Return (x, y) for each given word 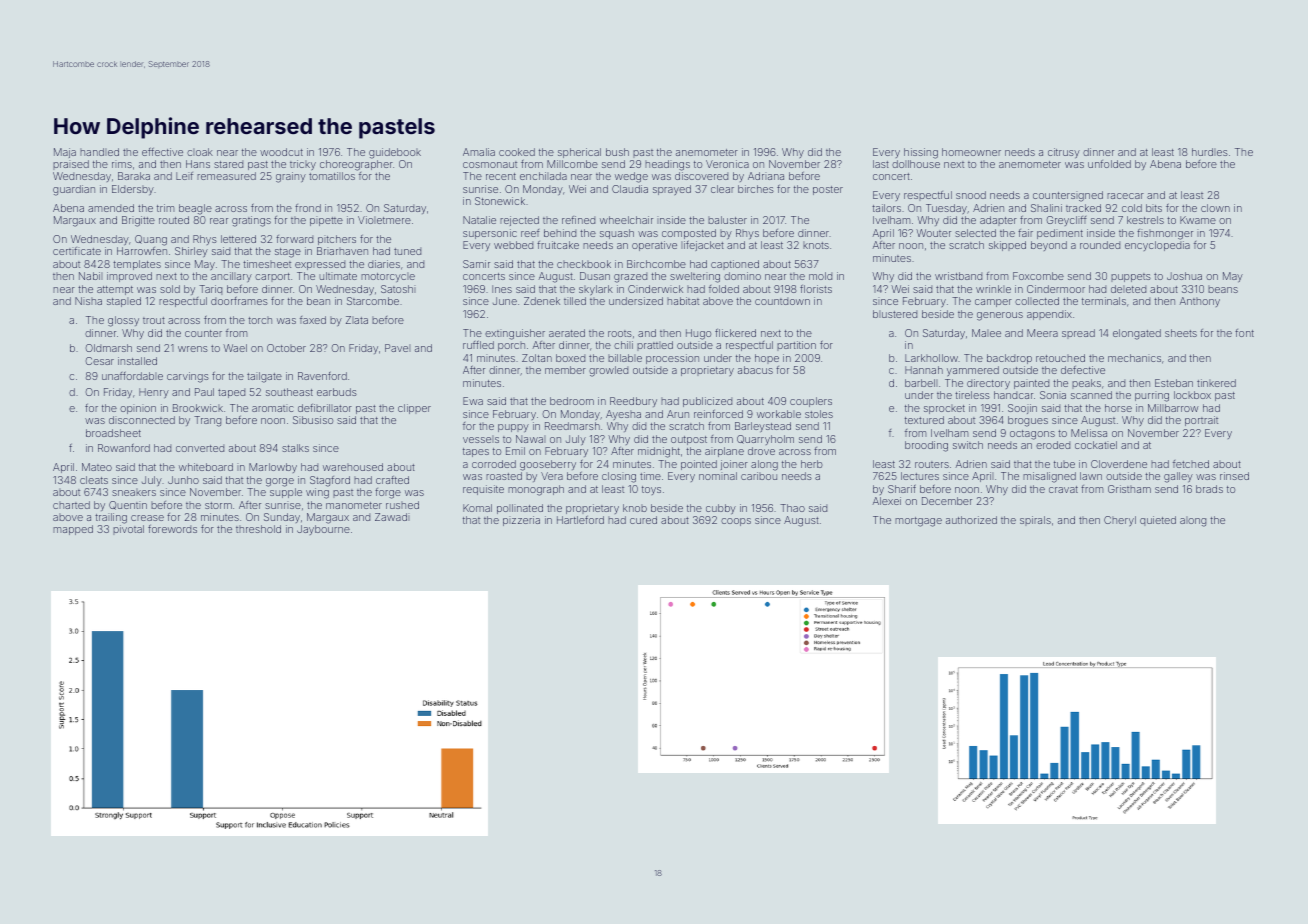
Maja (65, 153)
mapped (73, 530)
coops (736, 522)
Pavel (397, 348)
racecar (1125, 196)
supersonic (490, 234)
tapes (476, 452)
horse (1118, 408)
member (565, 370)
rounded (1100, 245)
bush (617, 152)
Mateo (97, 467)
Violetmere (384, 220)
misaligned (1049, 477)
